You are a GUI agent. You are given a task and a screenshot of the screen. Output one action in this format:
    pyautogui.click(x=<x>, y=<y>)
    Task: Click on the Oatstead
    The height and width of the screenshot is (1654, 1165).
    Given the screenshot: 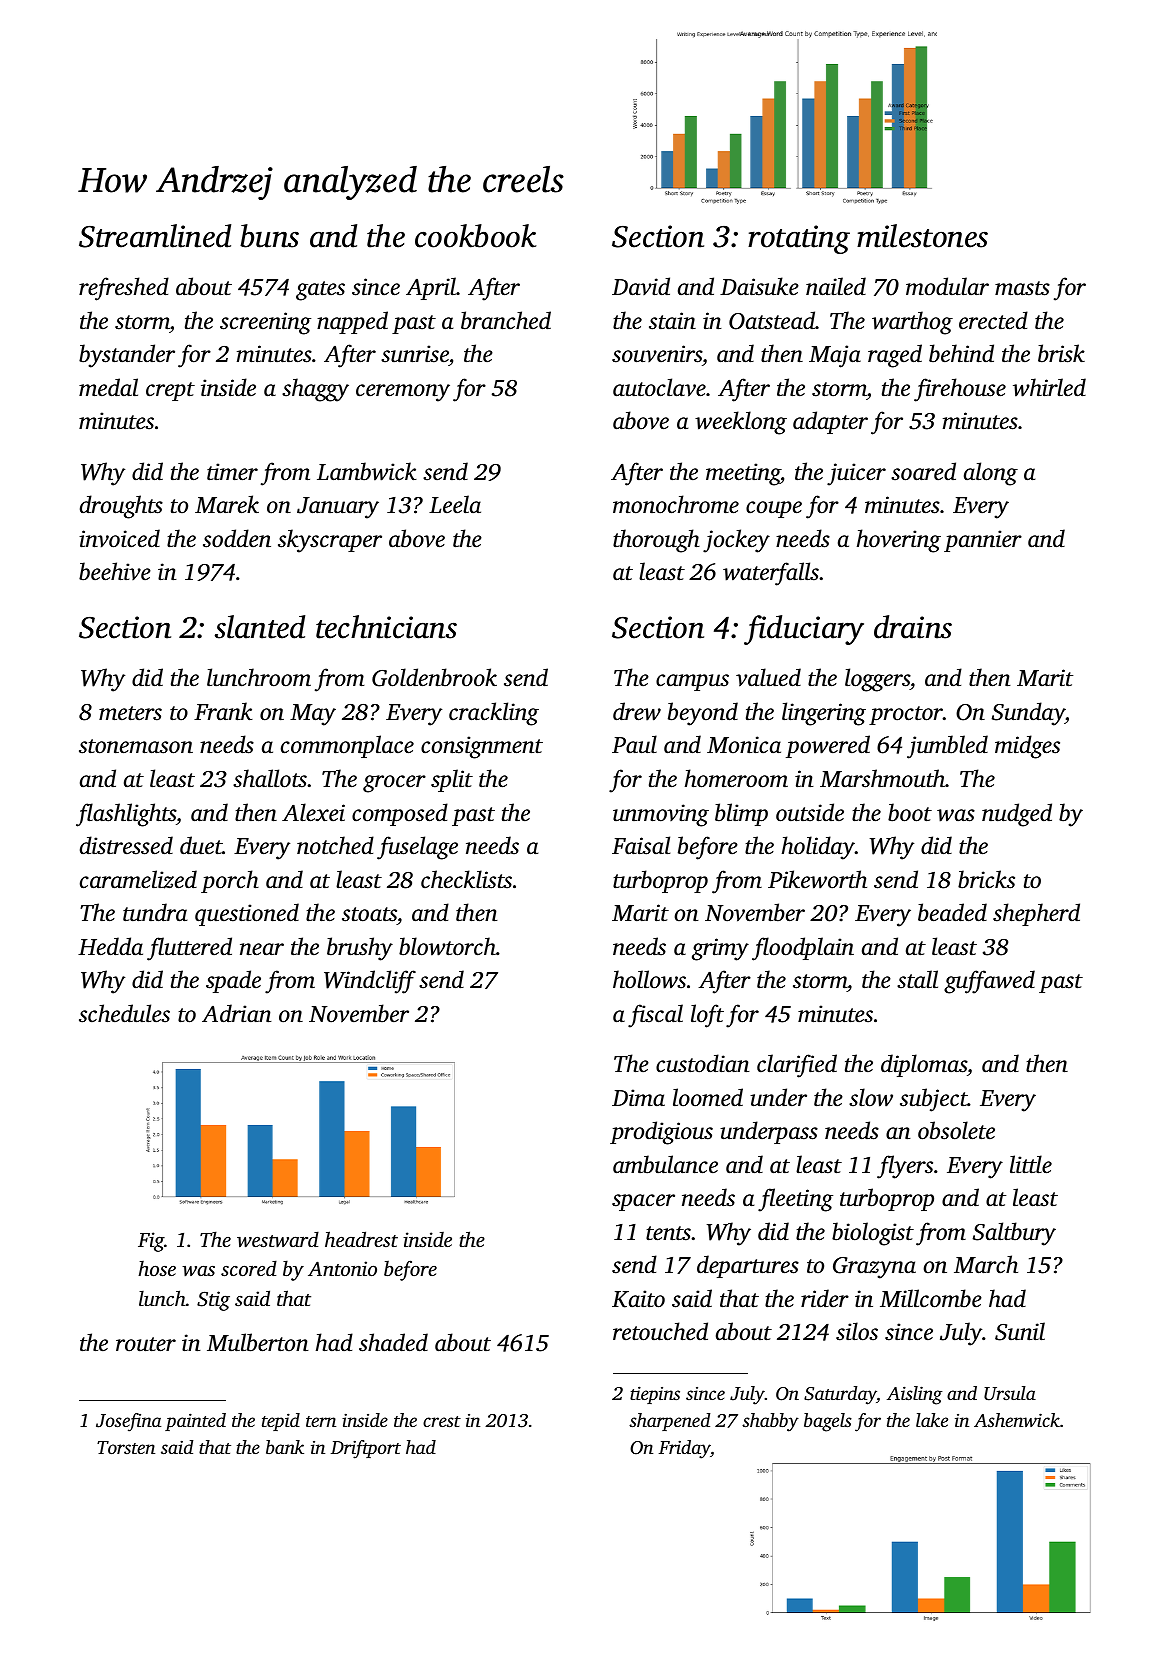 What is the action you would take?
    pyautogui.click(x=772, y=320)
